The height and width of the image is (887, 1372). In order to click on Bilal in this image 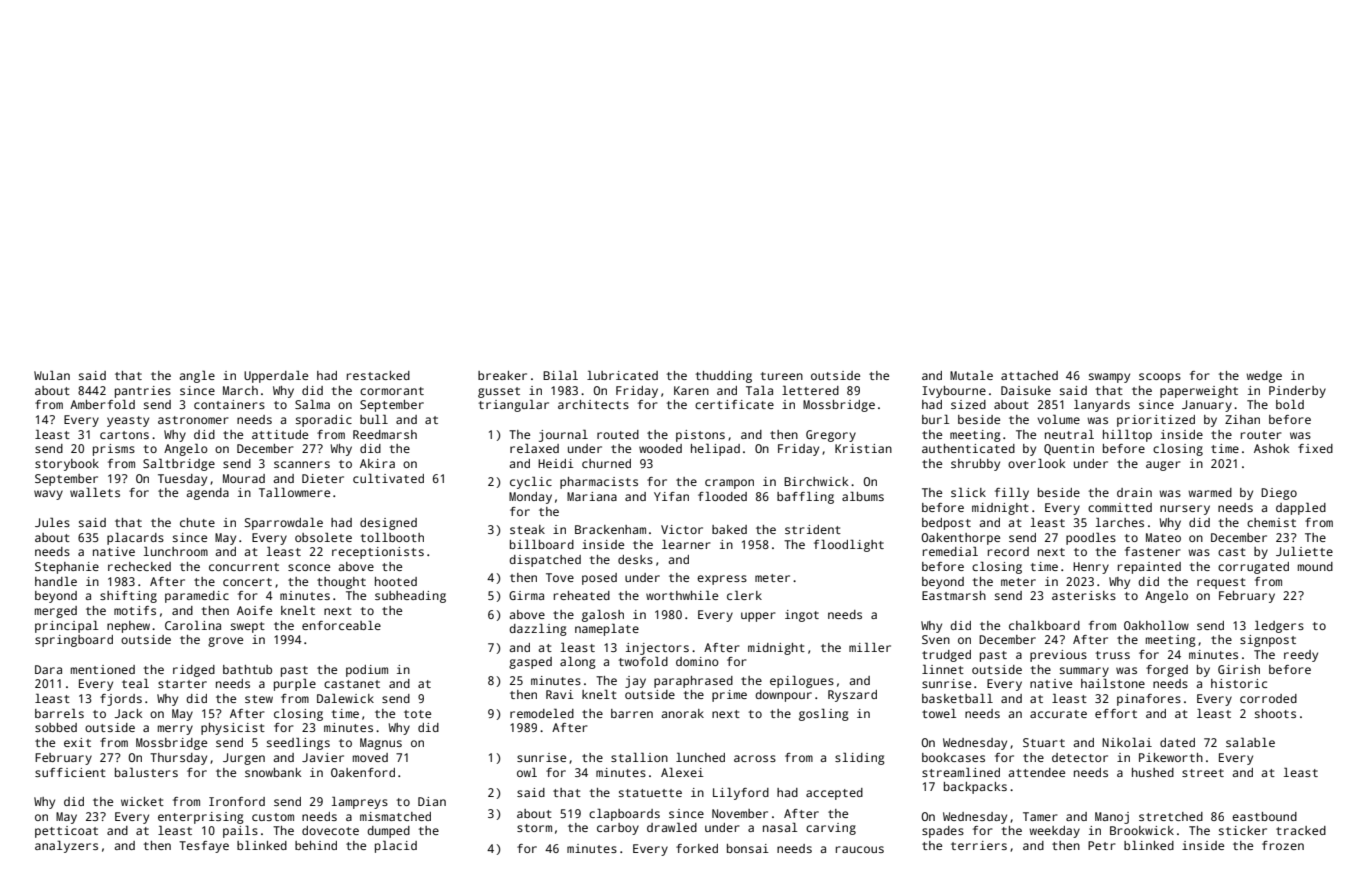, I will do `click(560, 375)`.
